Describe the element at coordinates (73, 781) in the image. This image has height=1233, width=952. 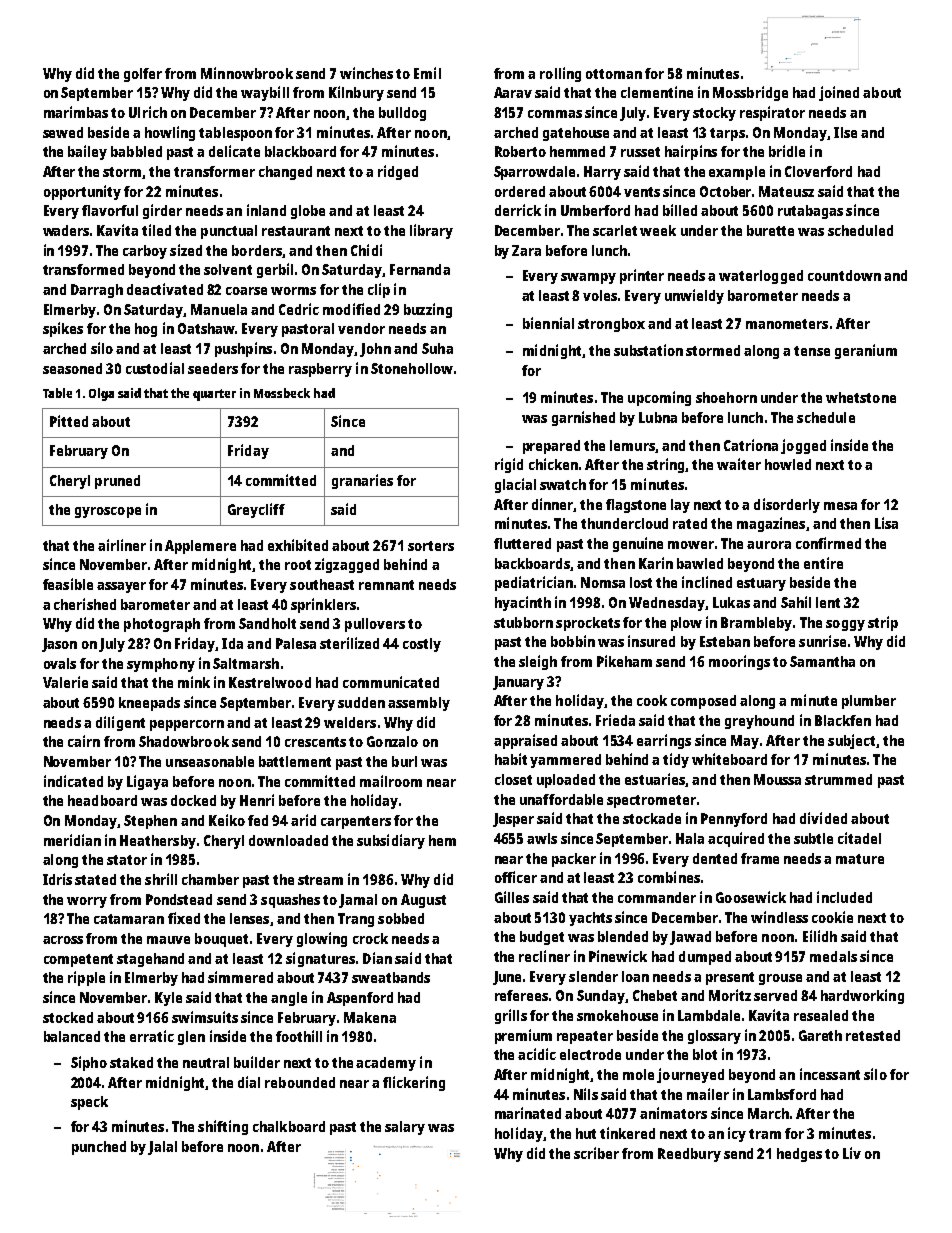
I see `indicated` at that location.
